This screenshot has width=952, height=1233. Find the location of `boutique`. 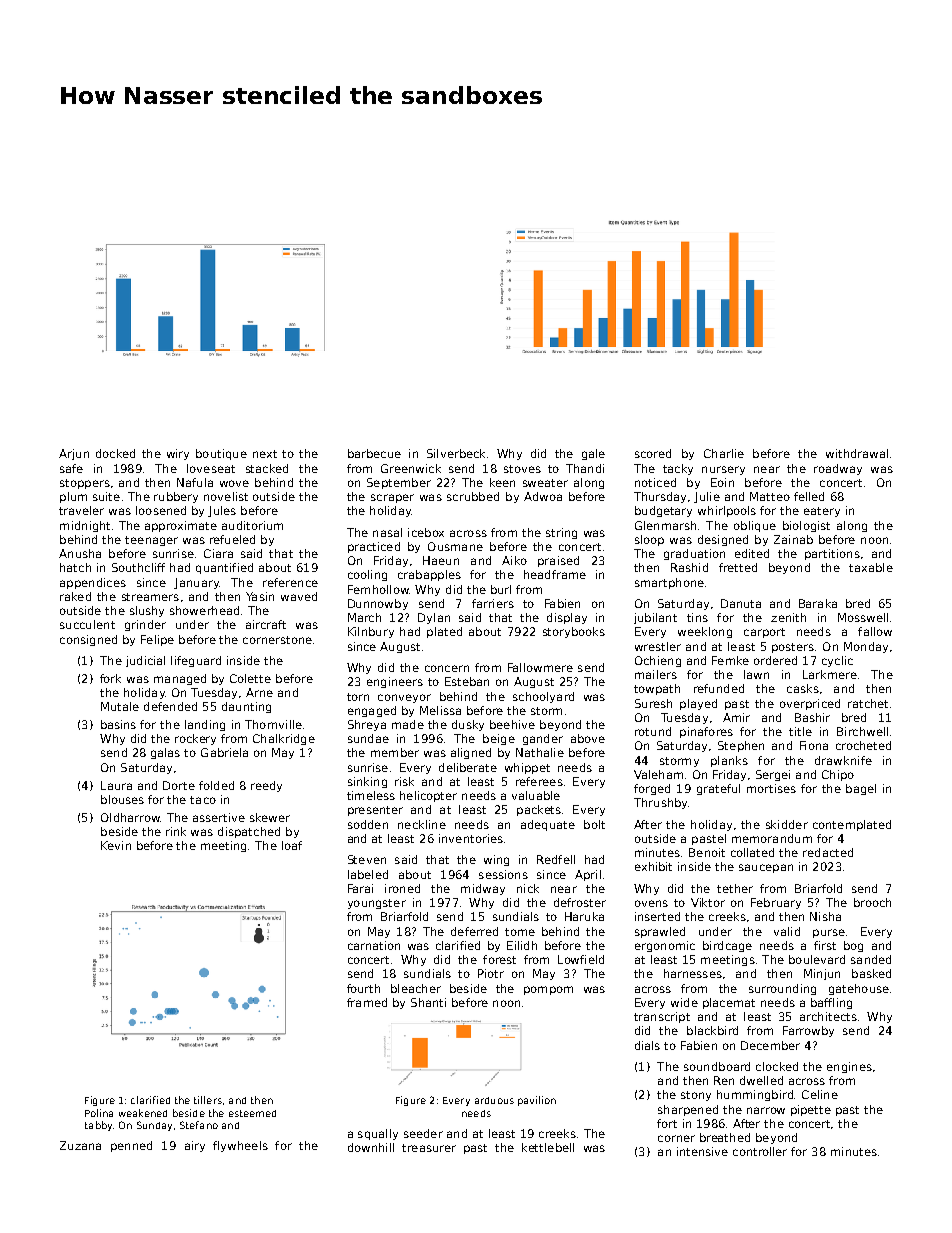

boutique is located at coordinates (221, 454).
